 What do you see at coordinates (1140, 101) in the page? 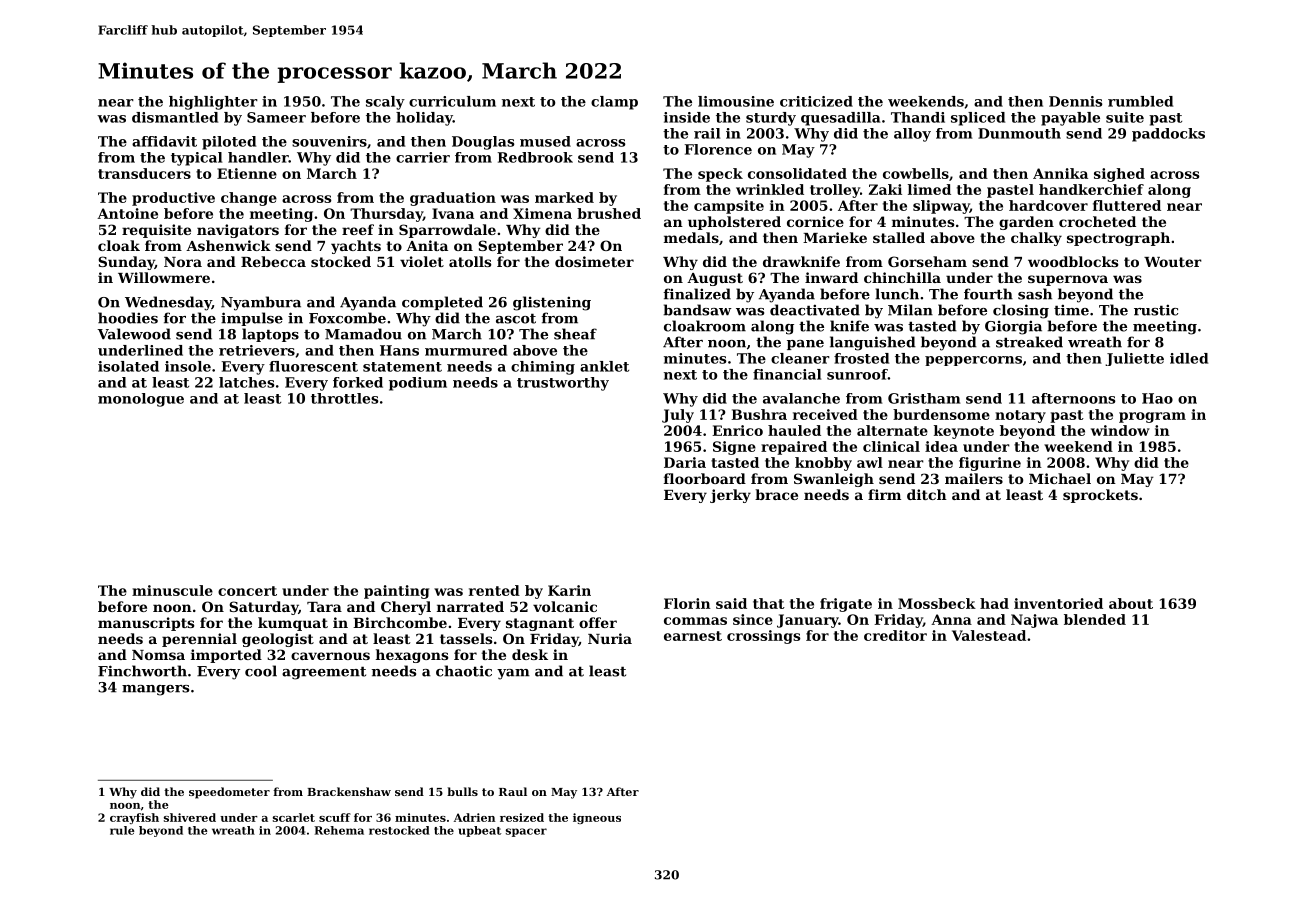
I see `rumbled` at bounding box center [1140, 101].
